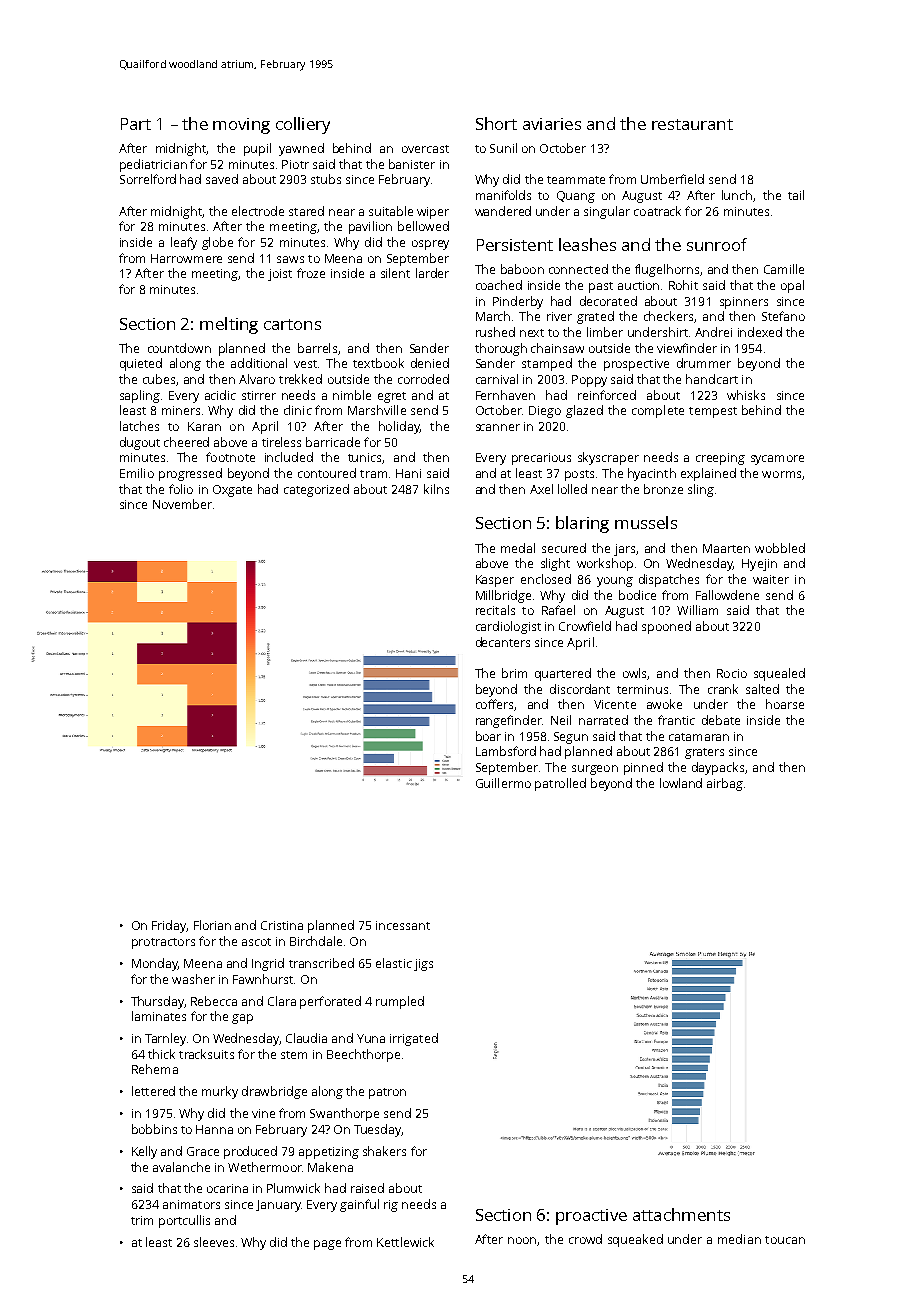  Describe the element at coordinates (699, 737) in the page. I see `catamaran` at that location.
